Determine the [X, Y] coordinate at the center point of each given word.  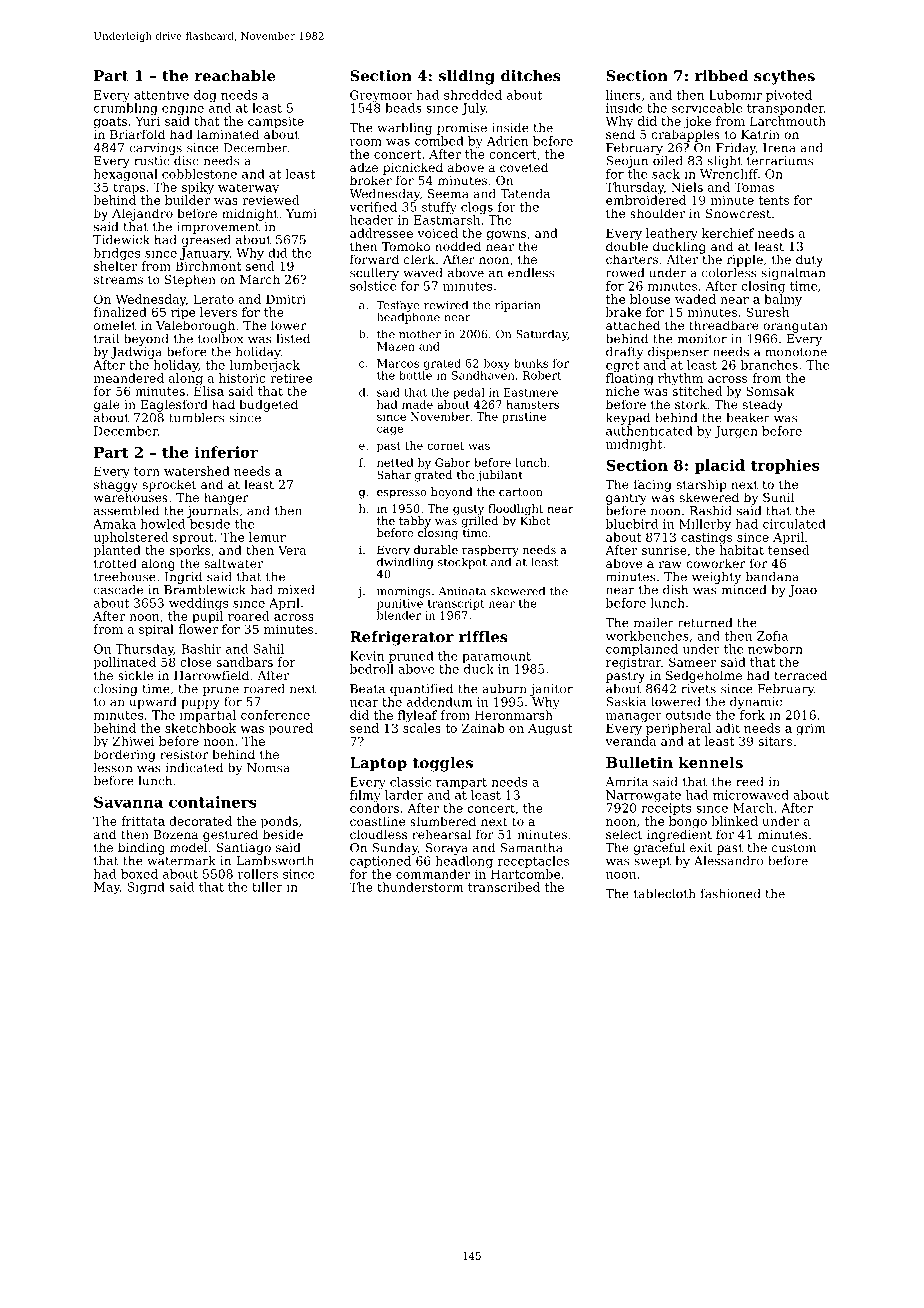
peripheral [678, 729]
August [550, 729]
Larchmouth [788, 121]
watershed [197, 471]
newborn [775, 649]
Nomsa [268, 768]
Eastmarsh [447, 220]
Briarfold [137, 134]
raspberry [490, 551]
